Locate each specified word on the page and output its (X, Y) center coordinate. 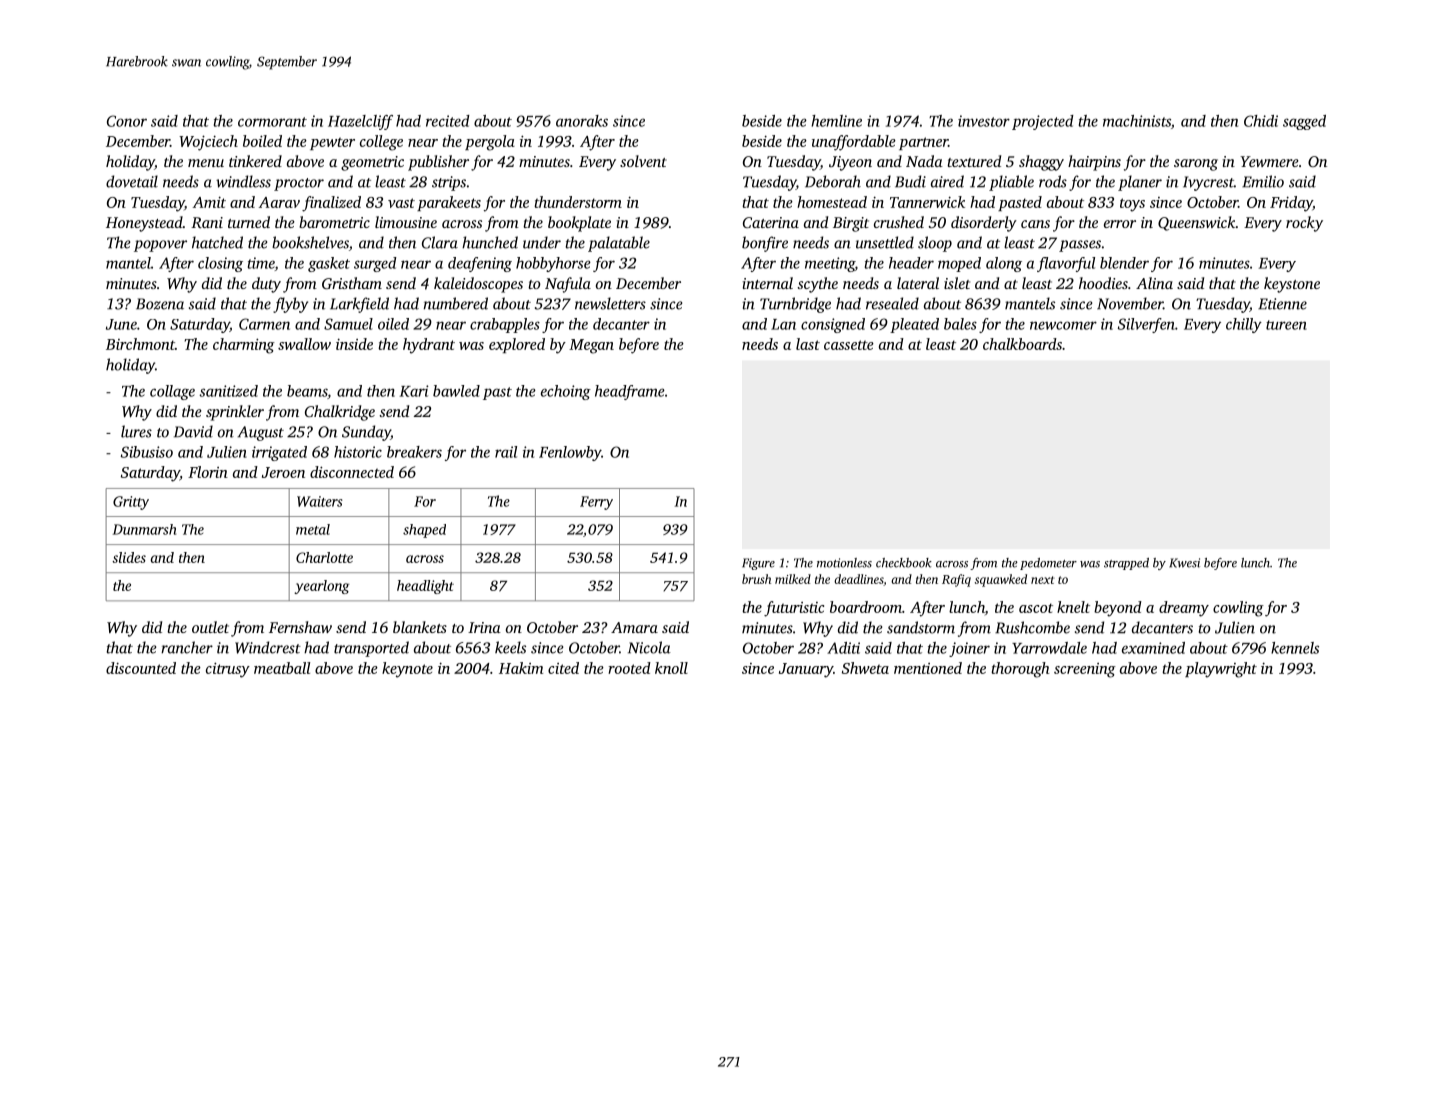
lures (136, 431)
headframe (630, 392)
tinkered (255, 161)
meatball (282, 668)
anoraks (582, 121)
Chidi (1261, 121)
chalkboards (1022, 344)
